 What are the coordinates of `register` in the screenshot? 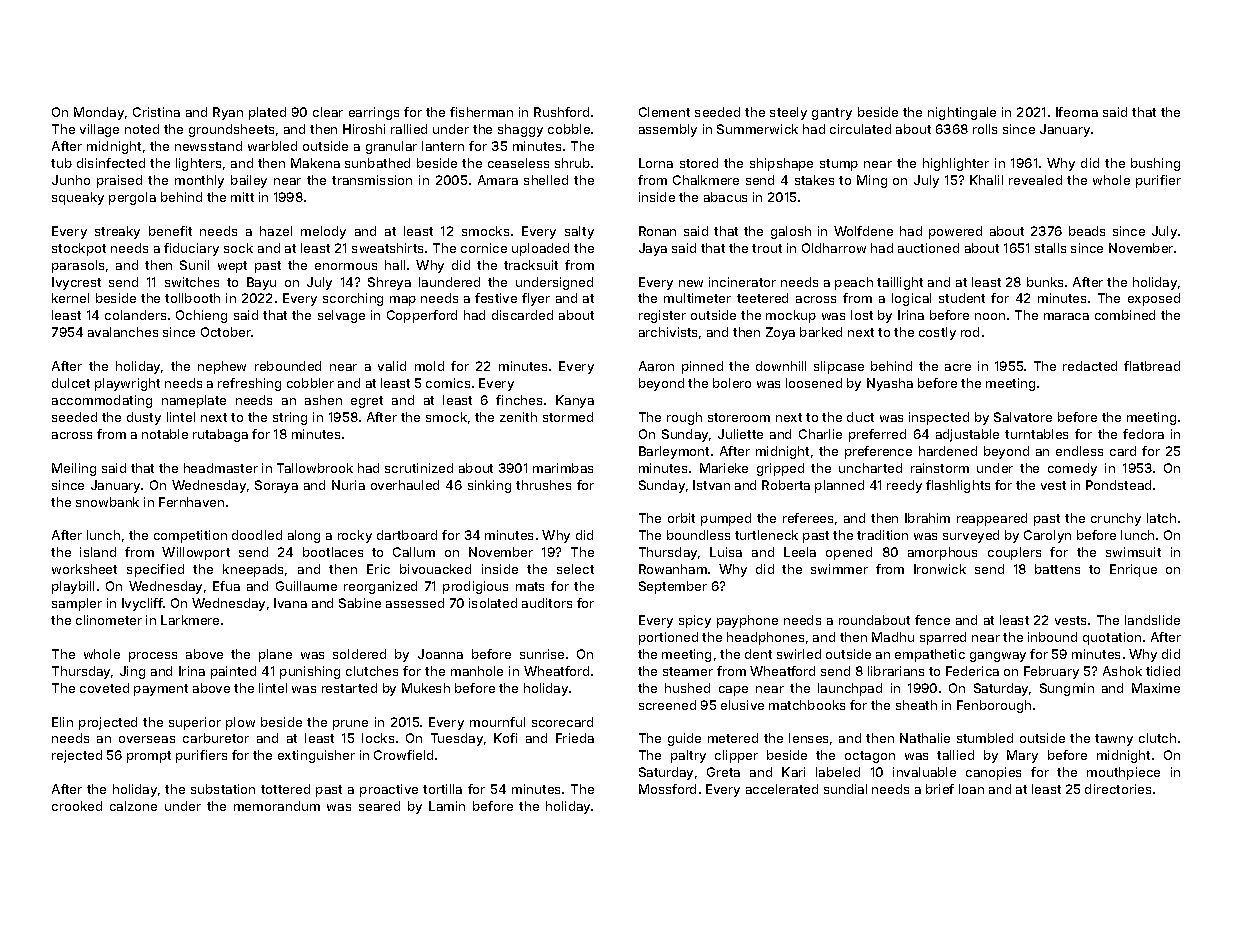 It's located at (662, 316).
